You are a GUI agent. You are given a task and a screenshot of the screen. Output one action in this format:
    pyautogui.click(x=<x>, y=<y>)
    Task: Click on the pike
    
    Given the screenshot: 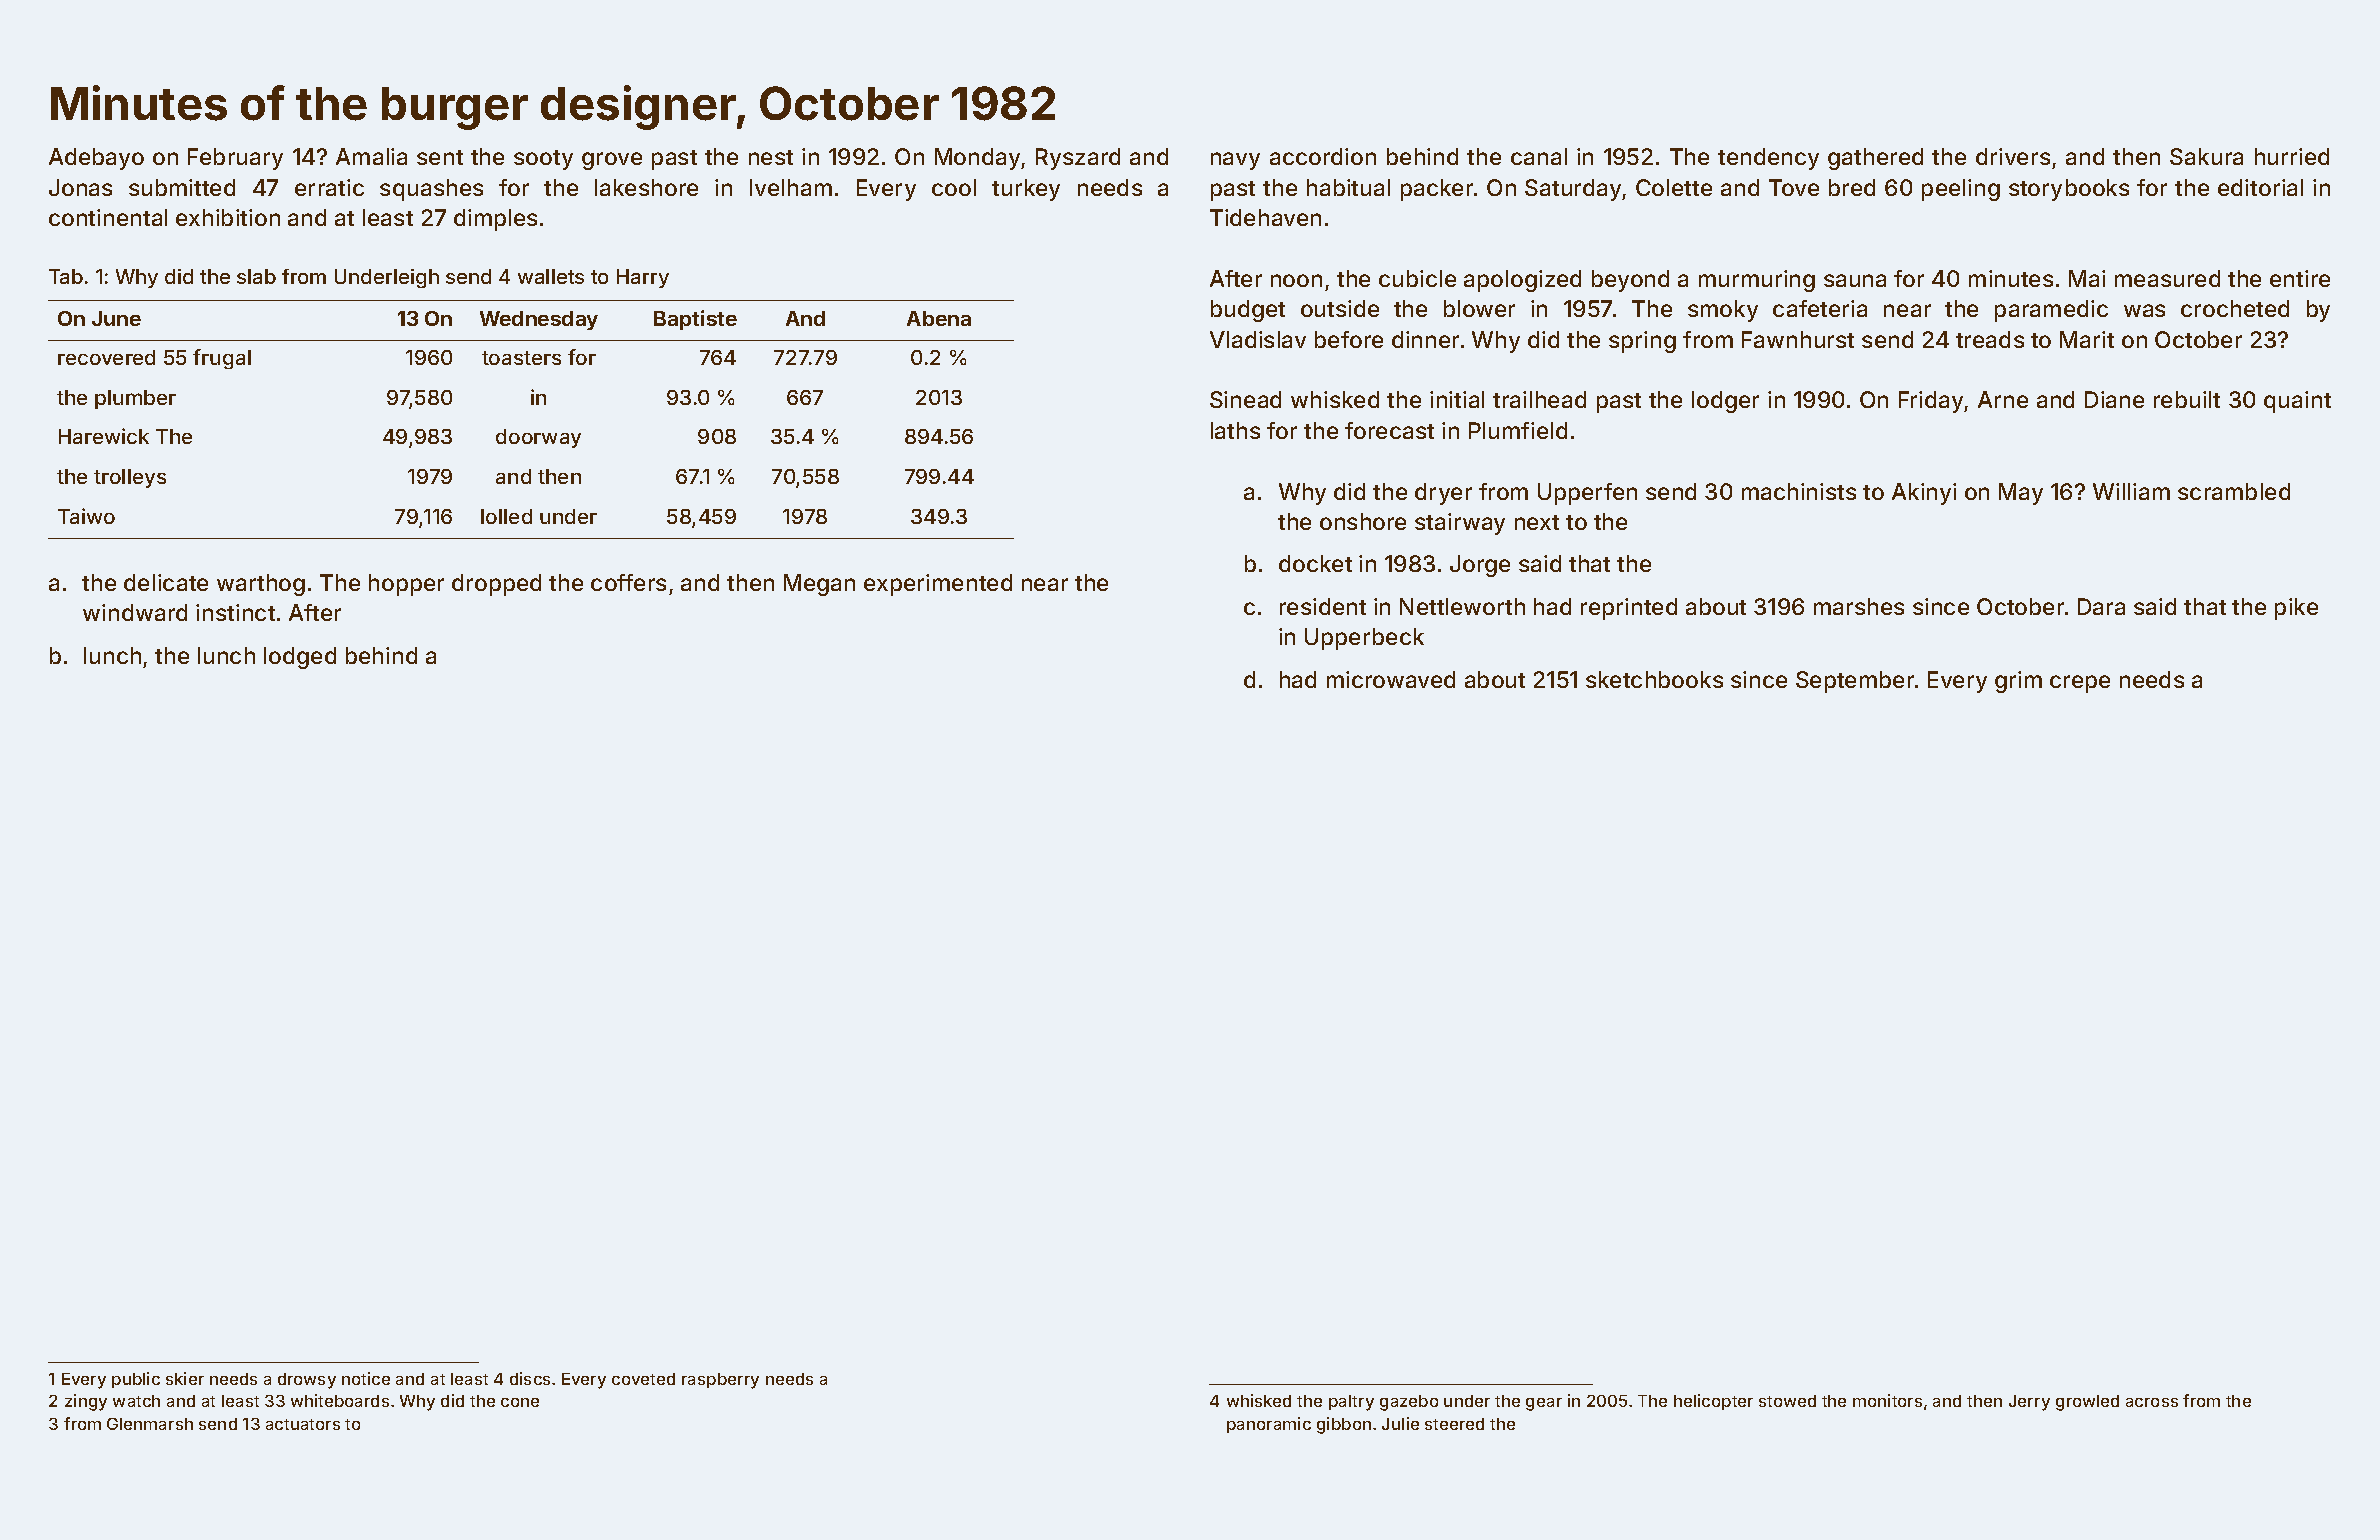 What is the action you would take?
    pyautogui.click(x=2296, y=609)
